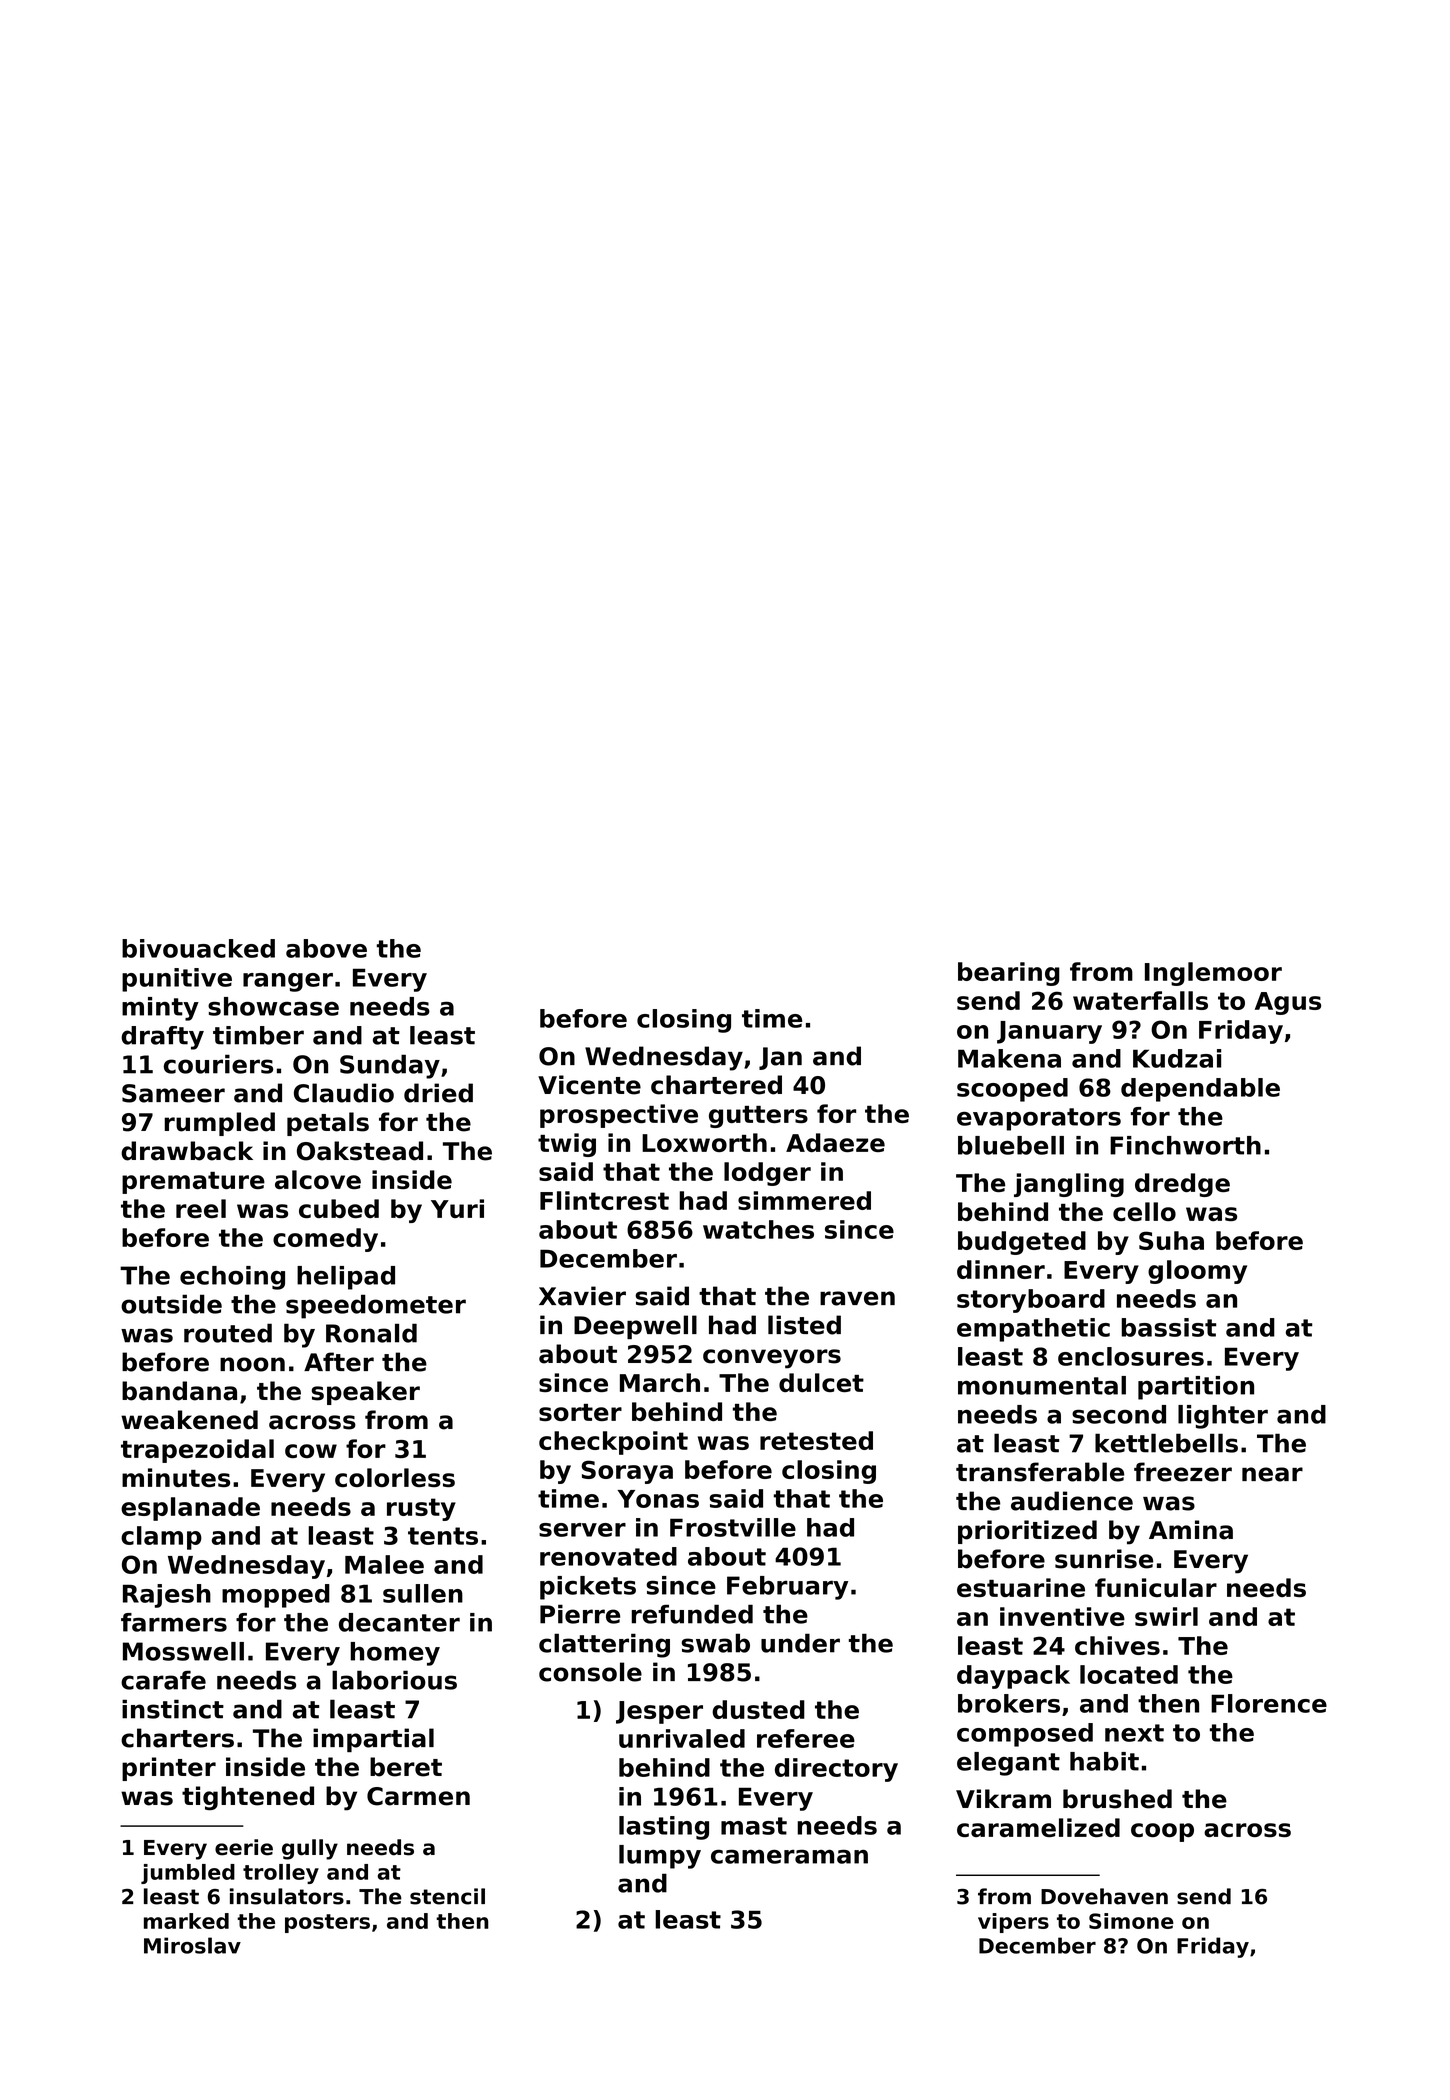  Describe the element at coordinates (1013, 1923) in the screenshot. I see `vipers` at that location.
